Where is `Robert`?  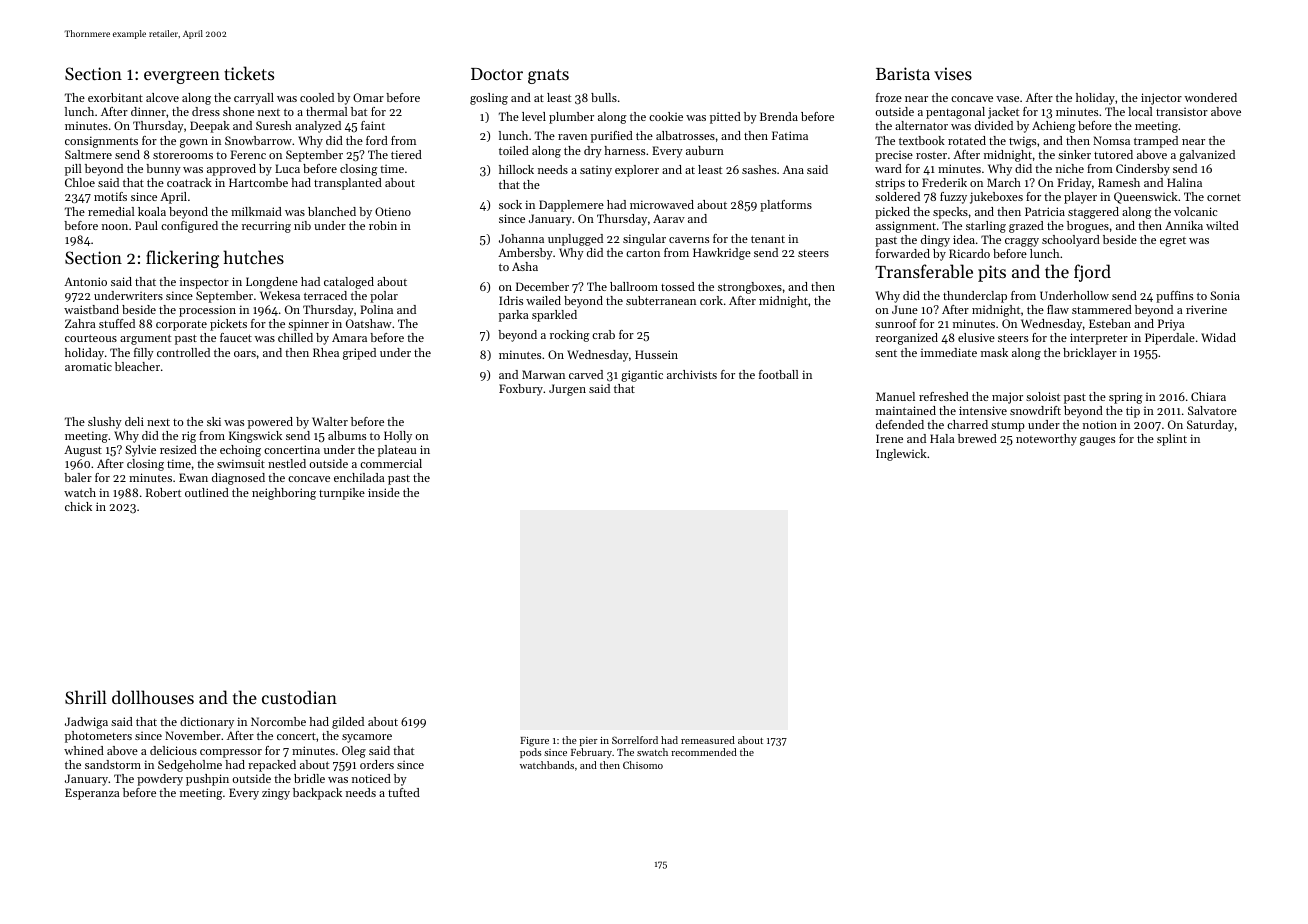 Robert is located at coordinates (163, 492).
